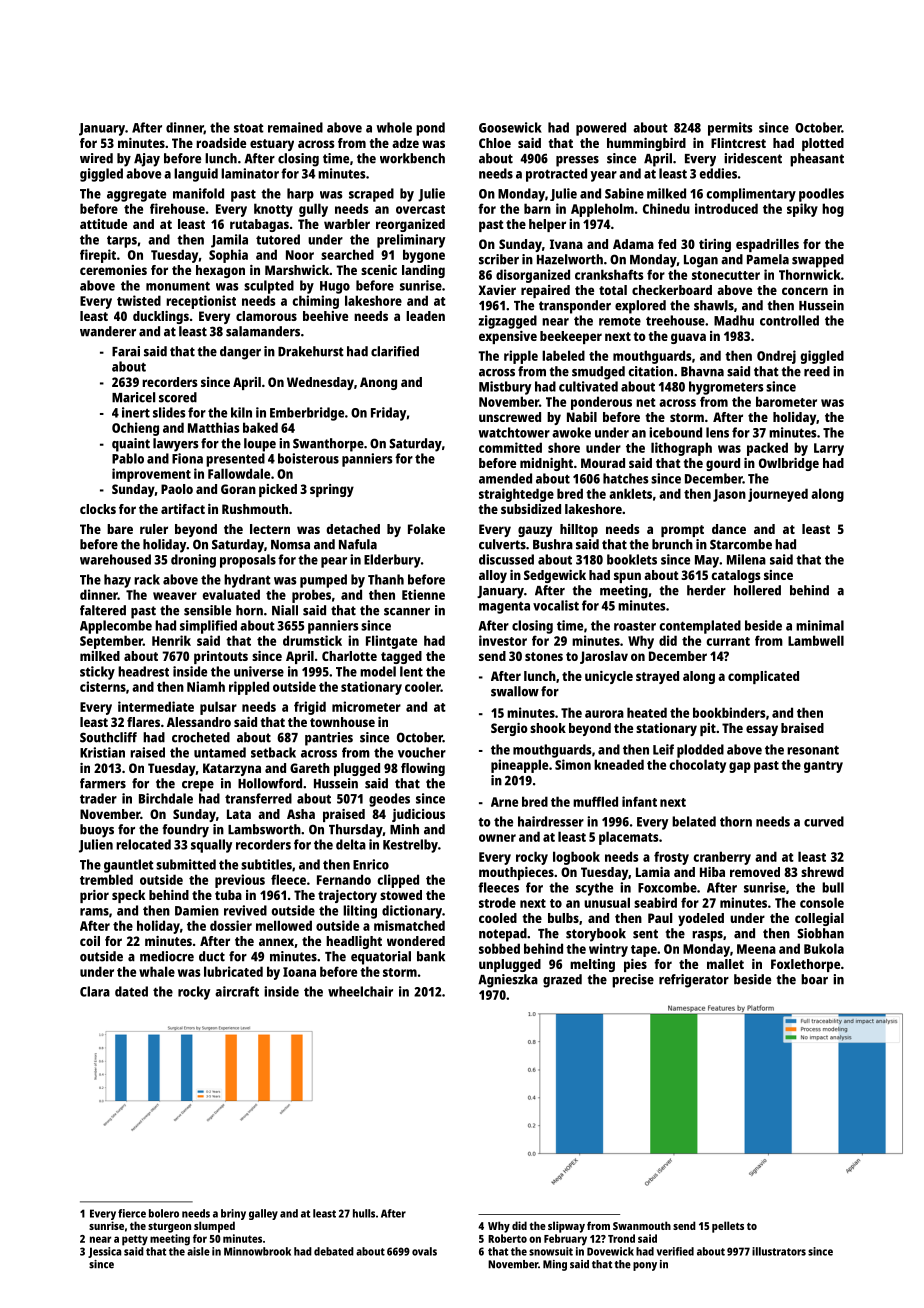  What do you see at coordinates (131, 991) in the document?
I see `dated` at bounding box center [131, 991].
